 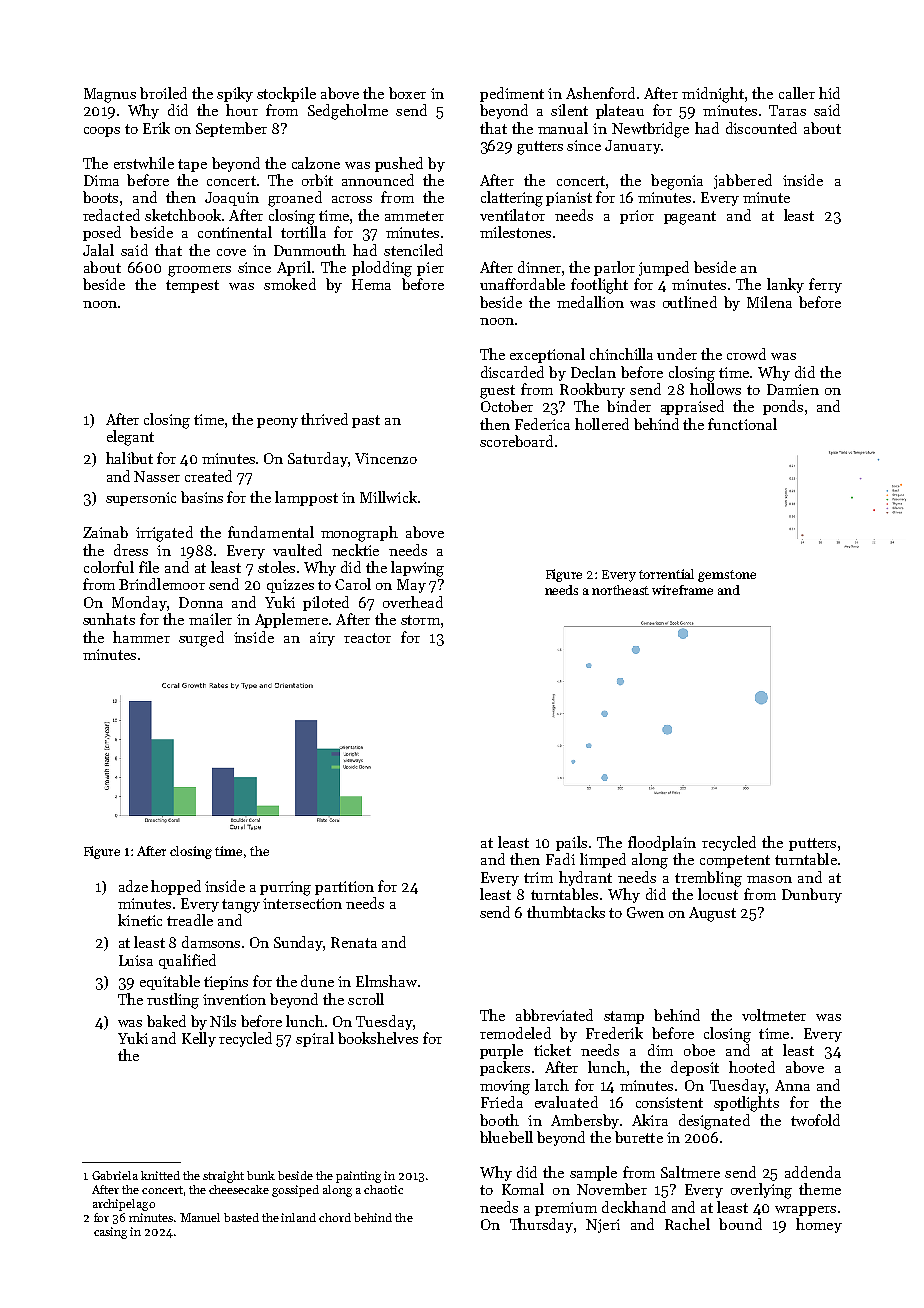 I want to click on pediment, so click(x=512, y=94).
